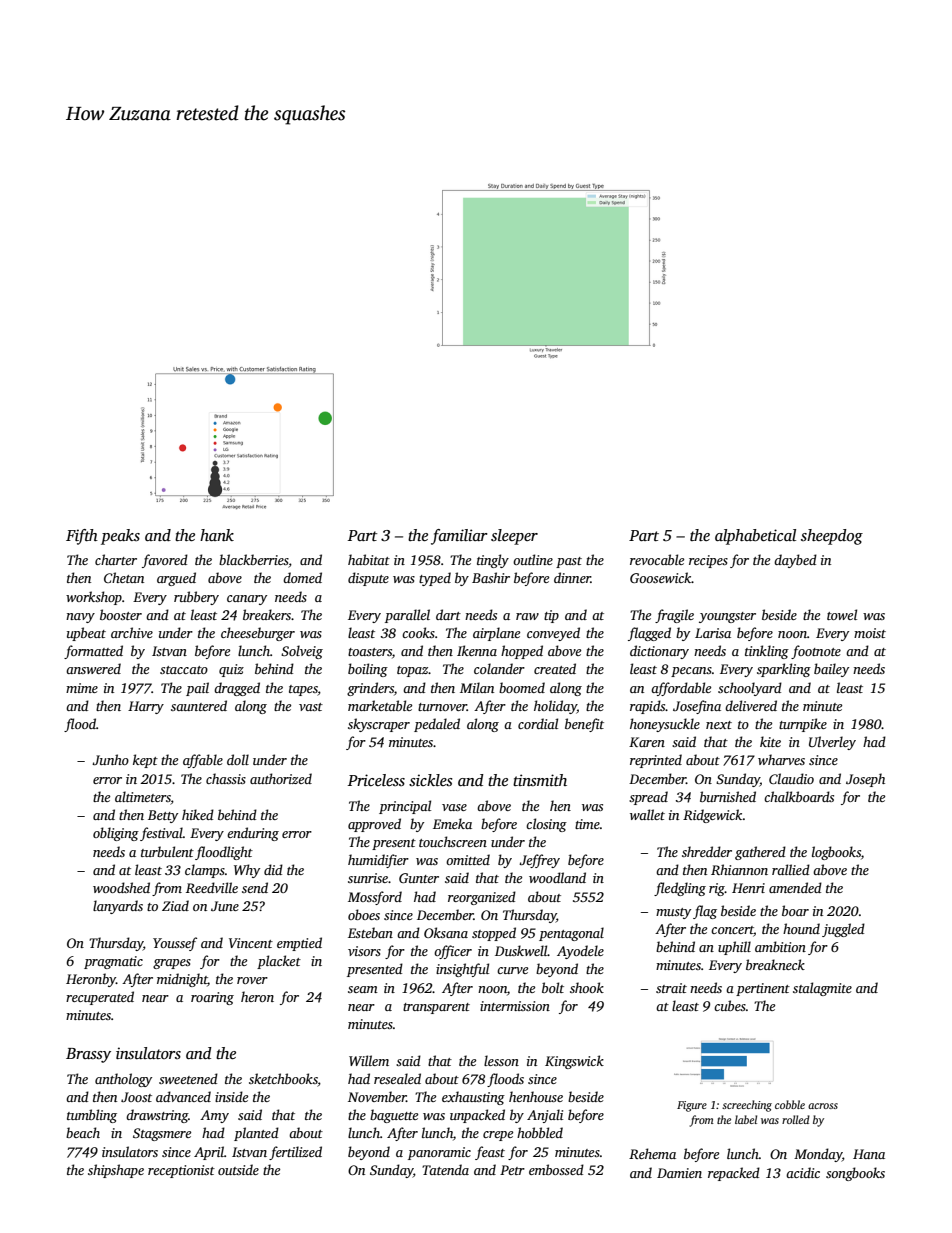  I want to click on shipshape, so click(116, 1171).
